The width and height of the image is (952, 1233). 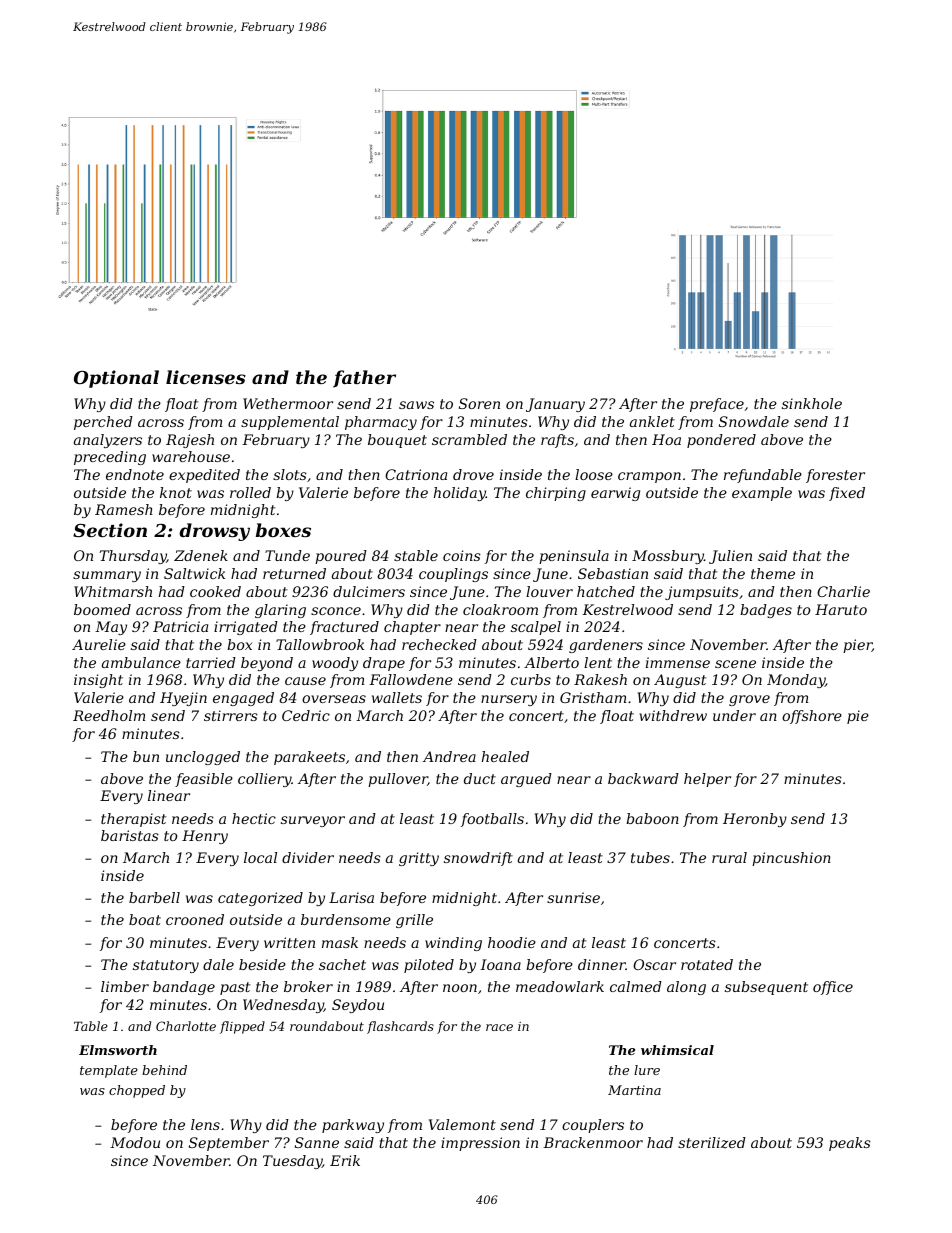 What do you see at coordinates (113, 591) in the image?
I see `Whitmarsh` at bounding box center [113, 591].
